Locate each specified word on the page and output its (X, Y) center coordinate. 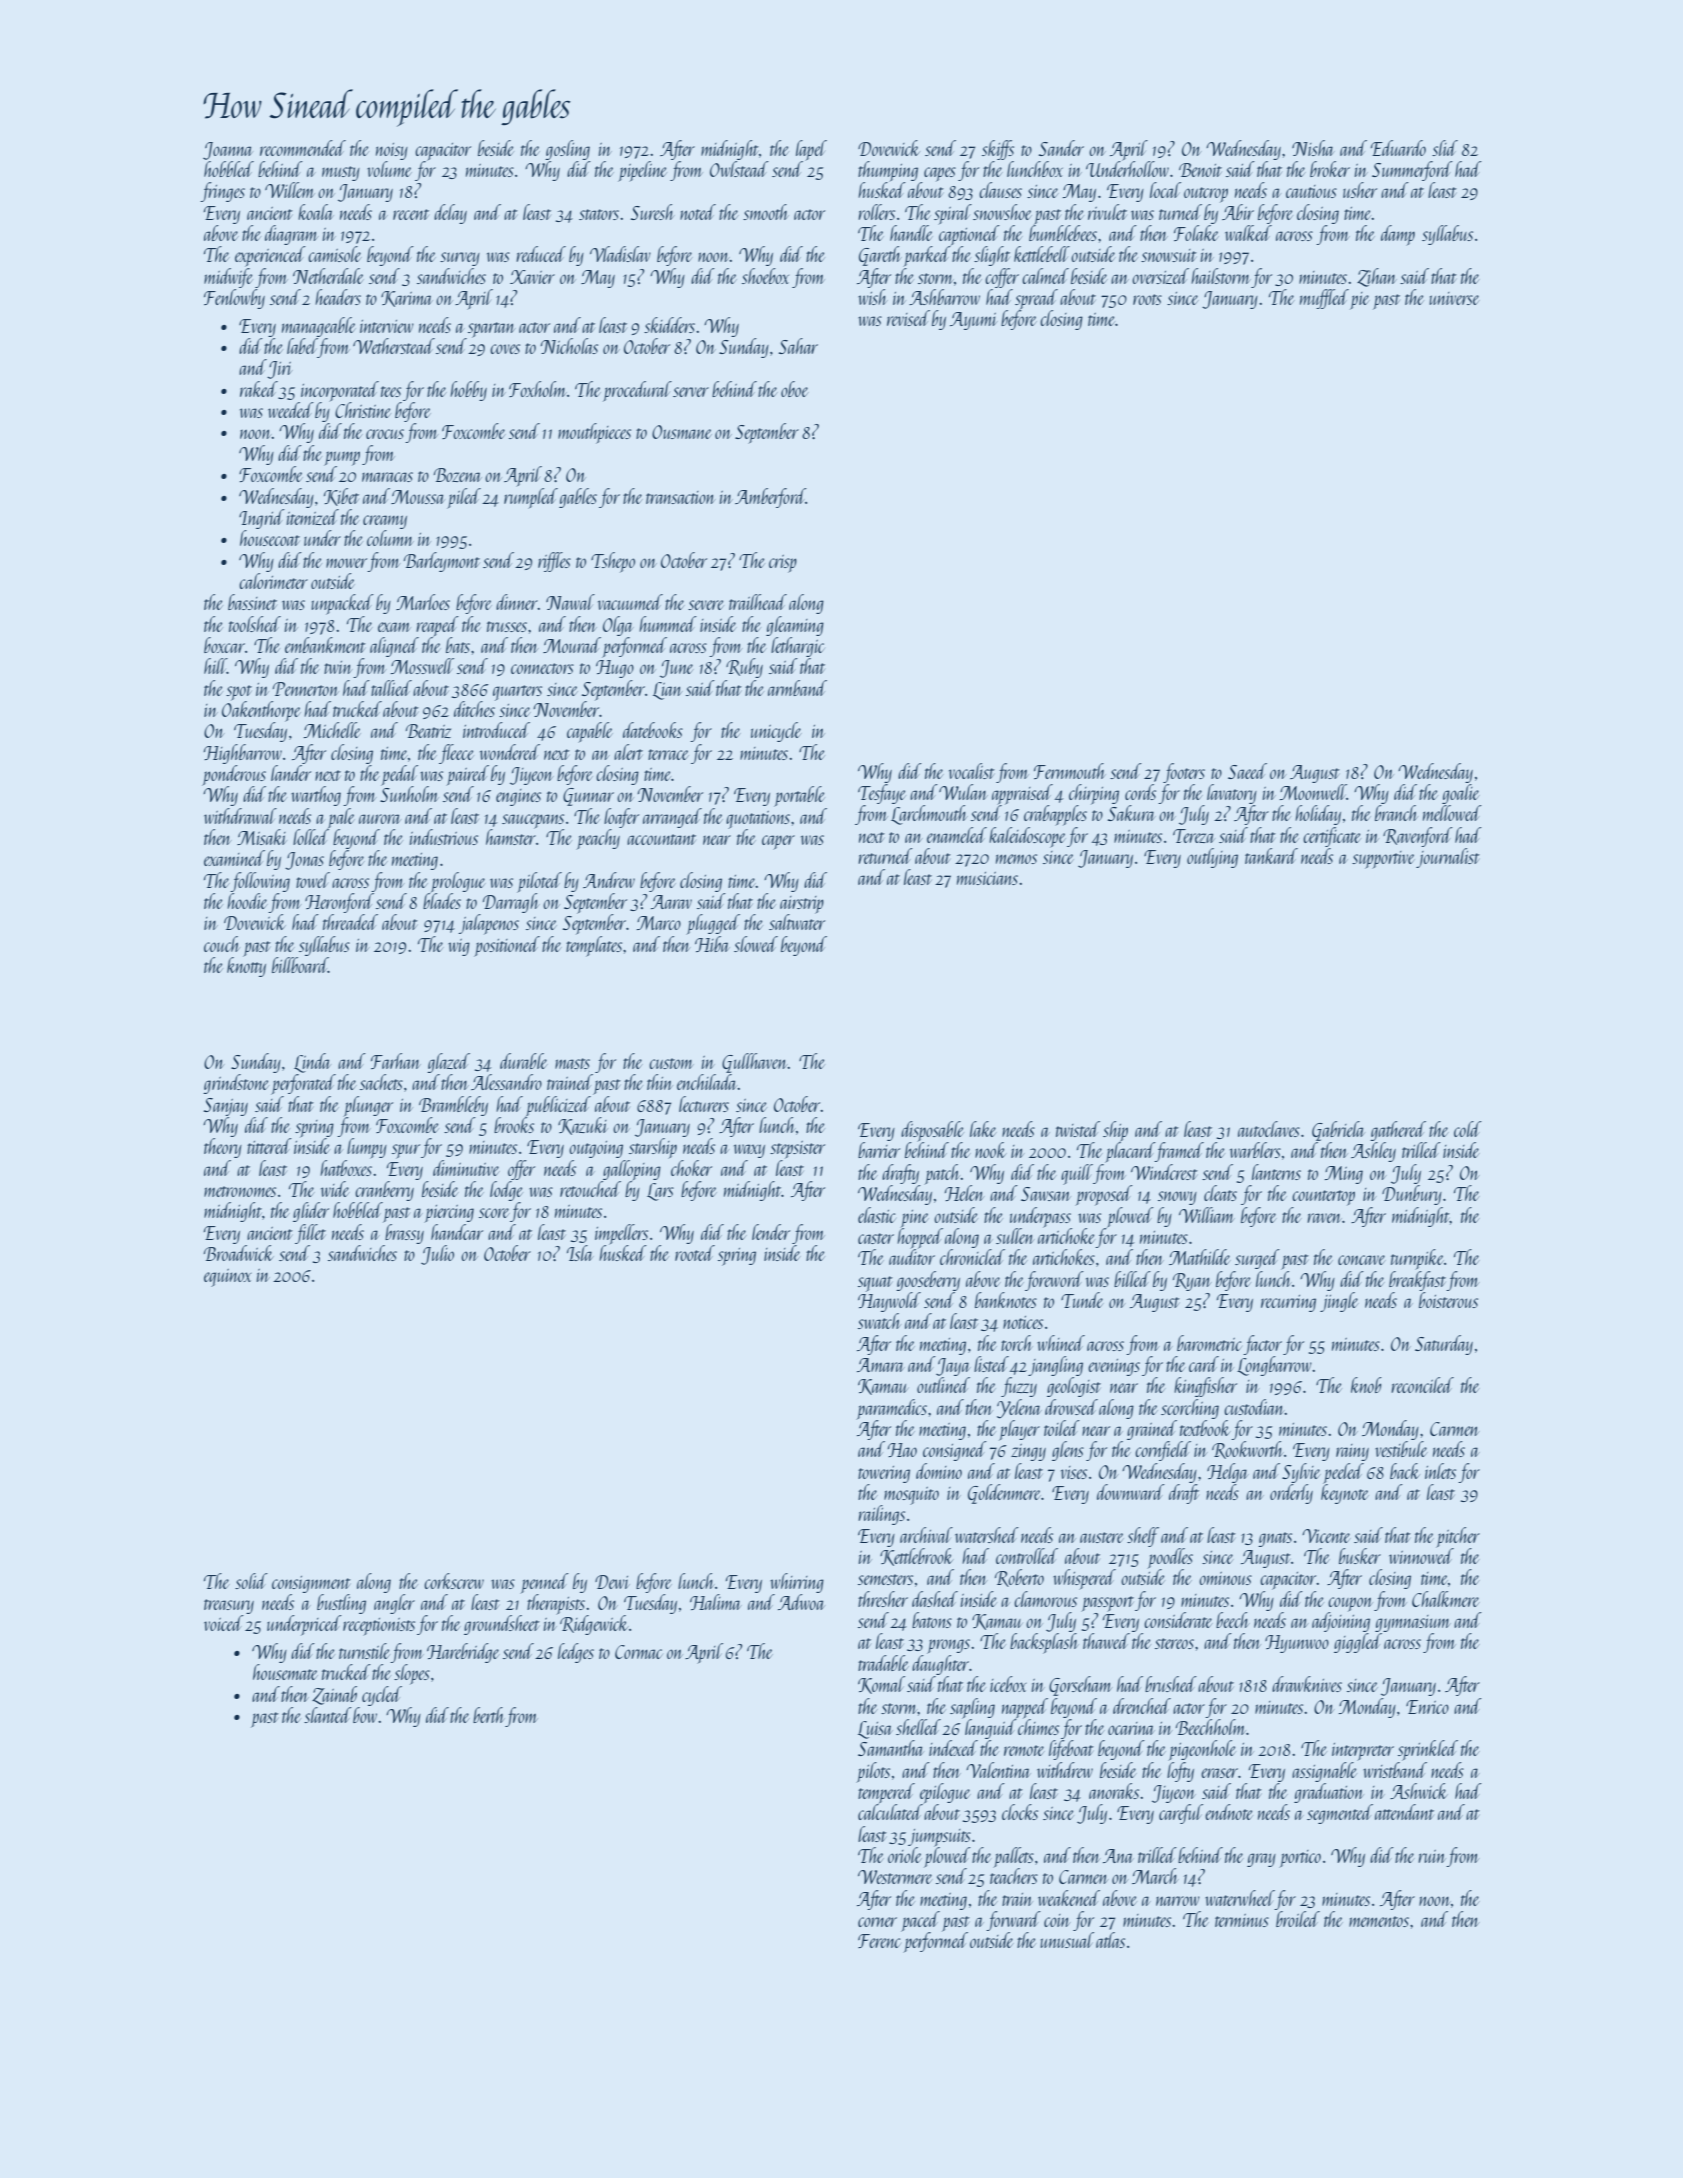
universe (1454, 298)
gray (1261, 1860)
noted (698, 212)
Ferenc (879, 1941)
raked (259, 389)
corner (877, 1922)
